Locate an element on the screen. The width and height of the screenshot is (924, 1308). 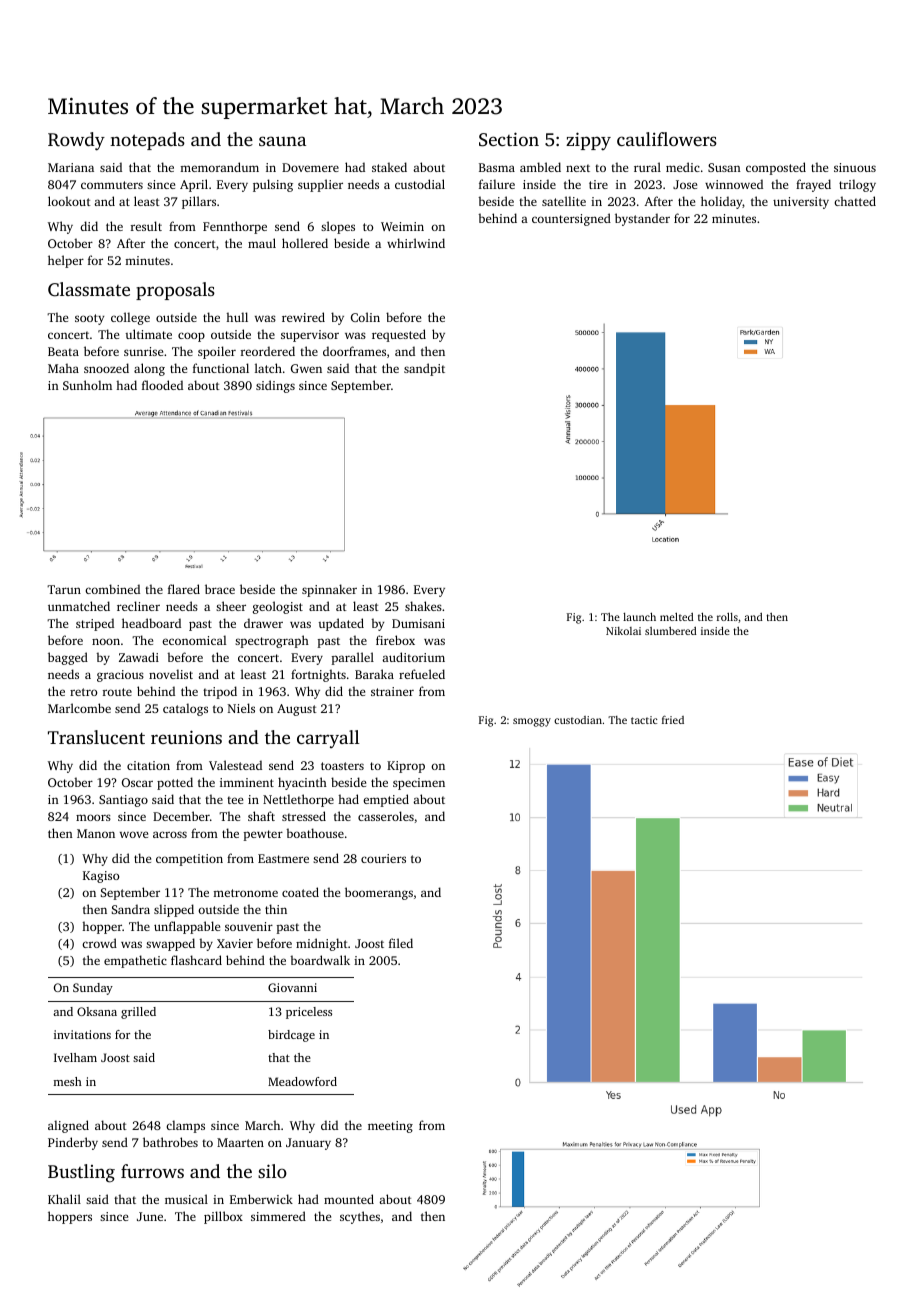
slopes is located at coordinates (338, 227).
